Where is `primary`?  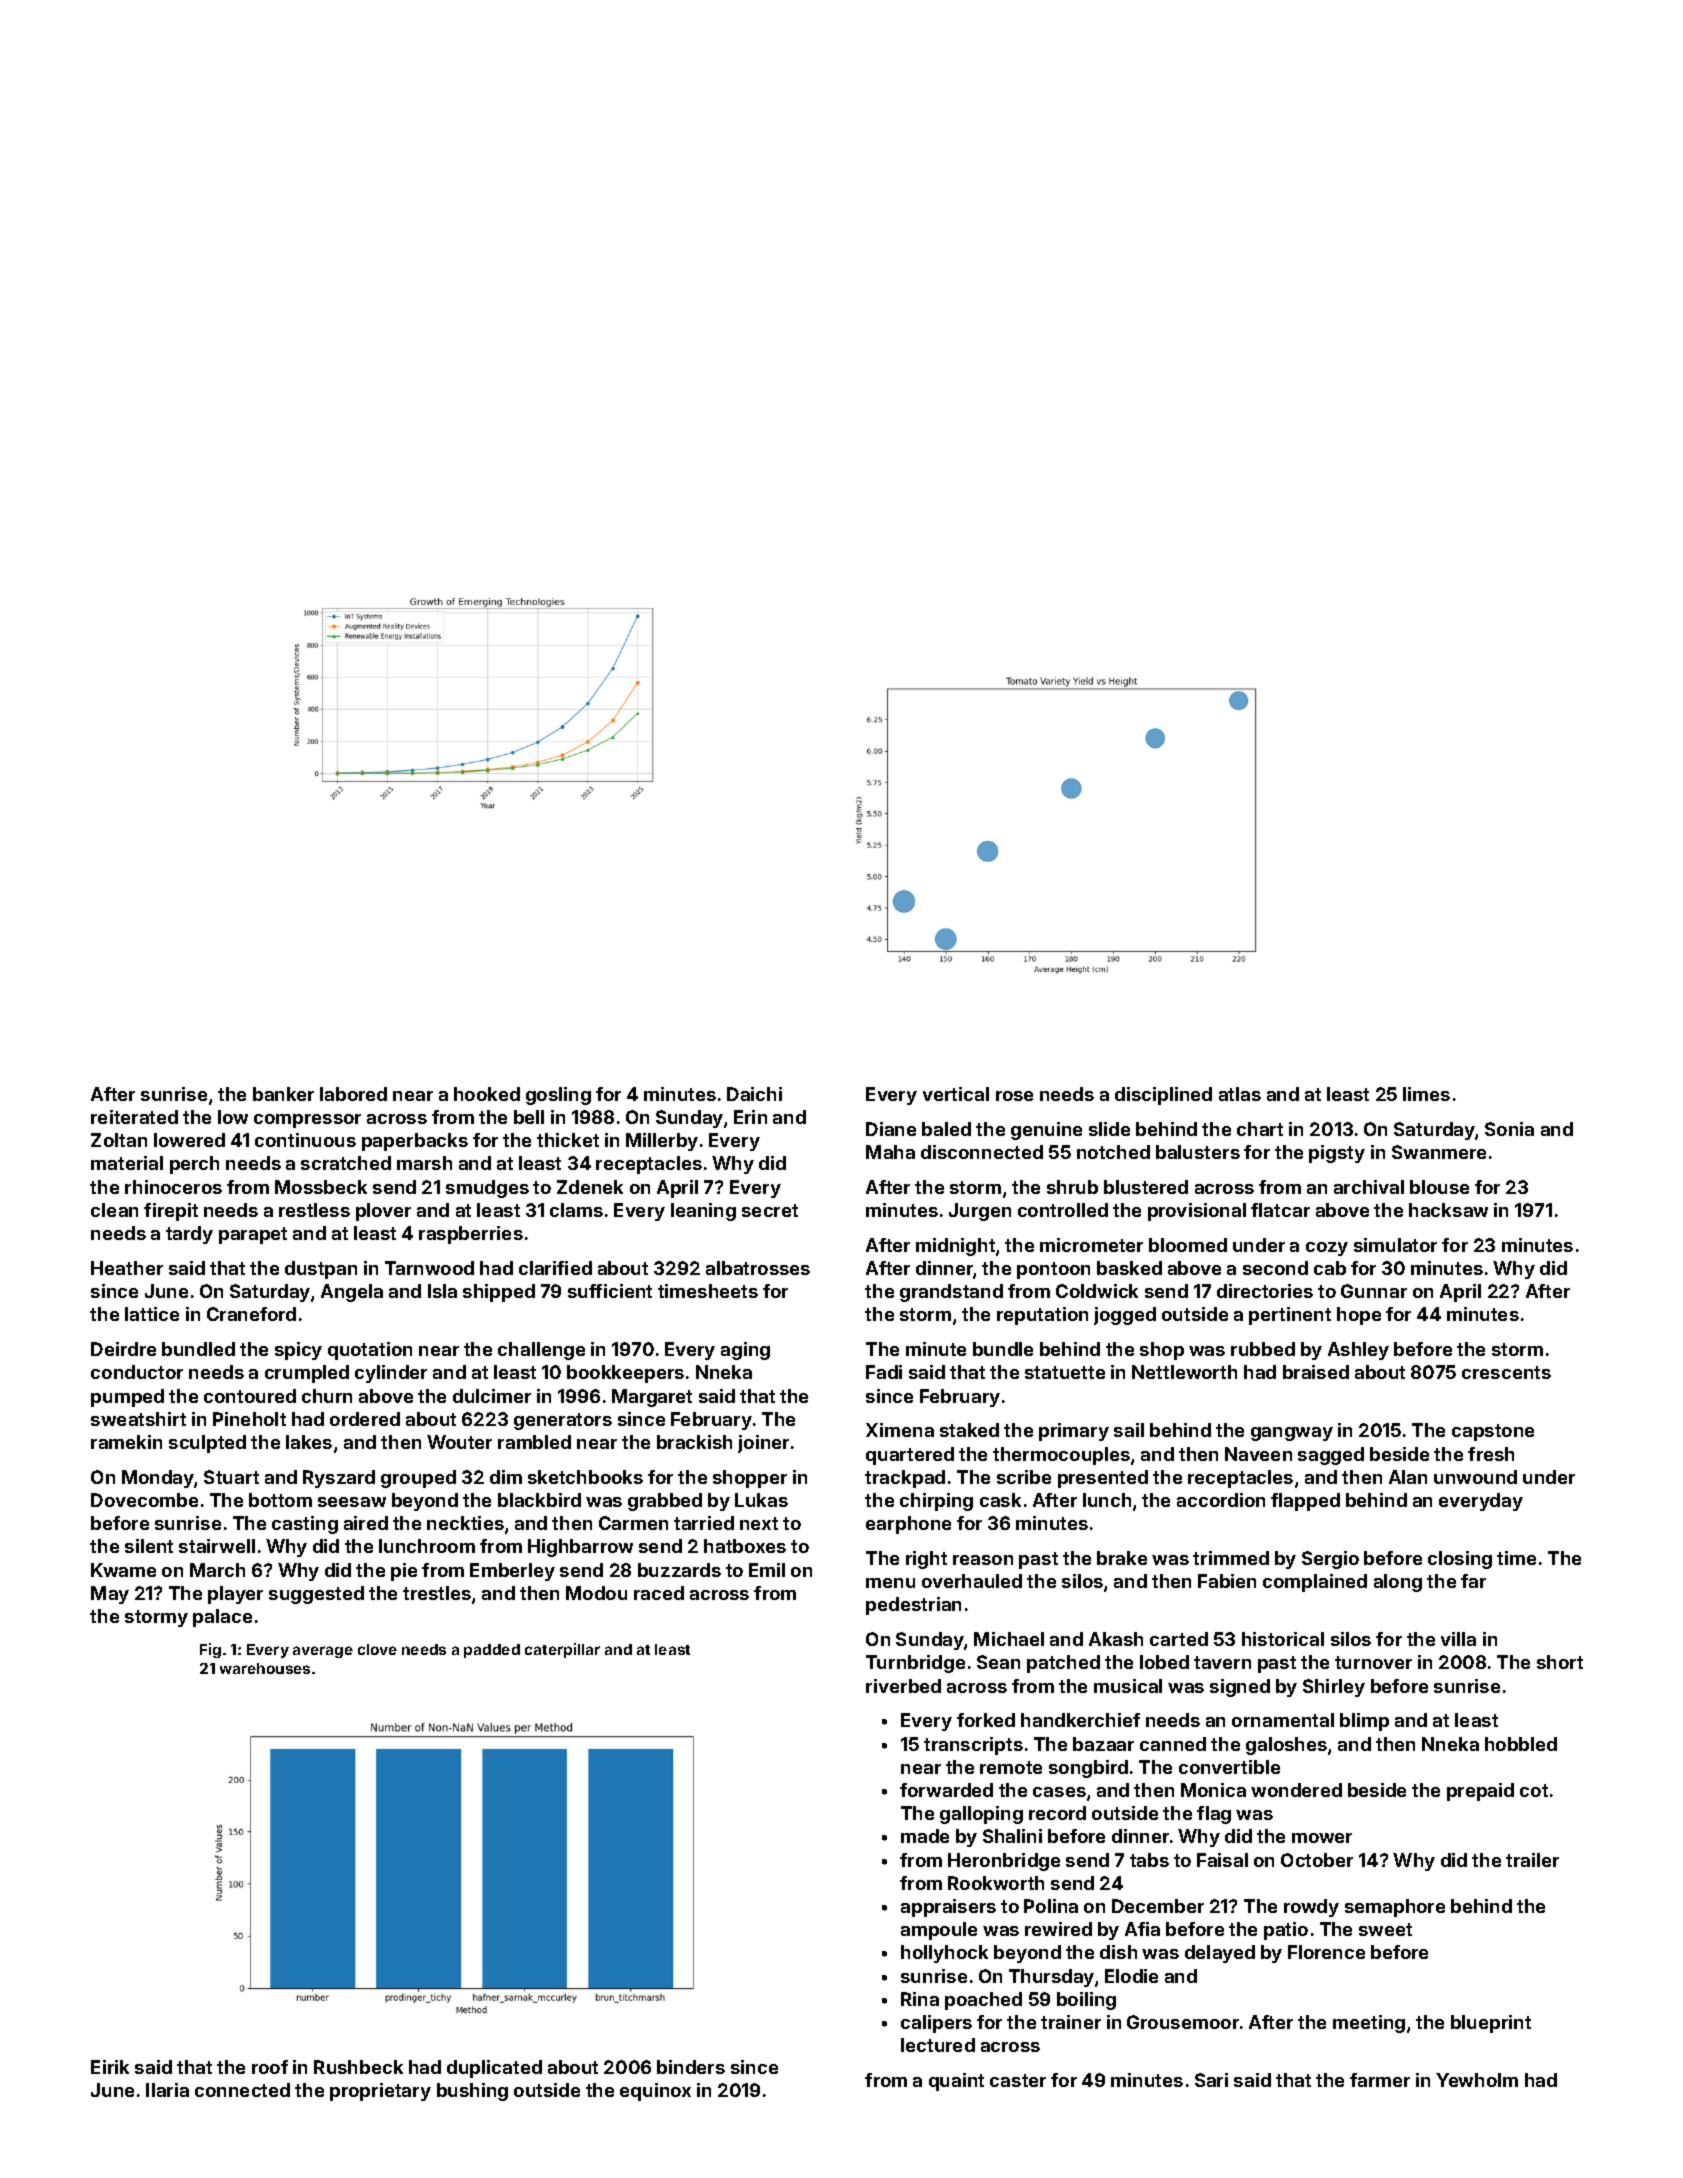 primary is located at coordinates (1074, 1432).
